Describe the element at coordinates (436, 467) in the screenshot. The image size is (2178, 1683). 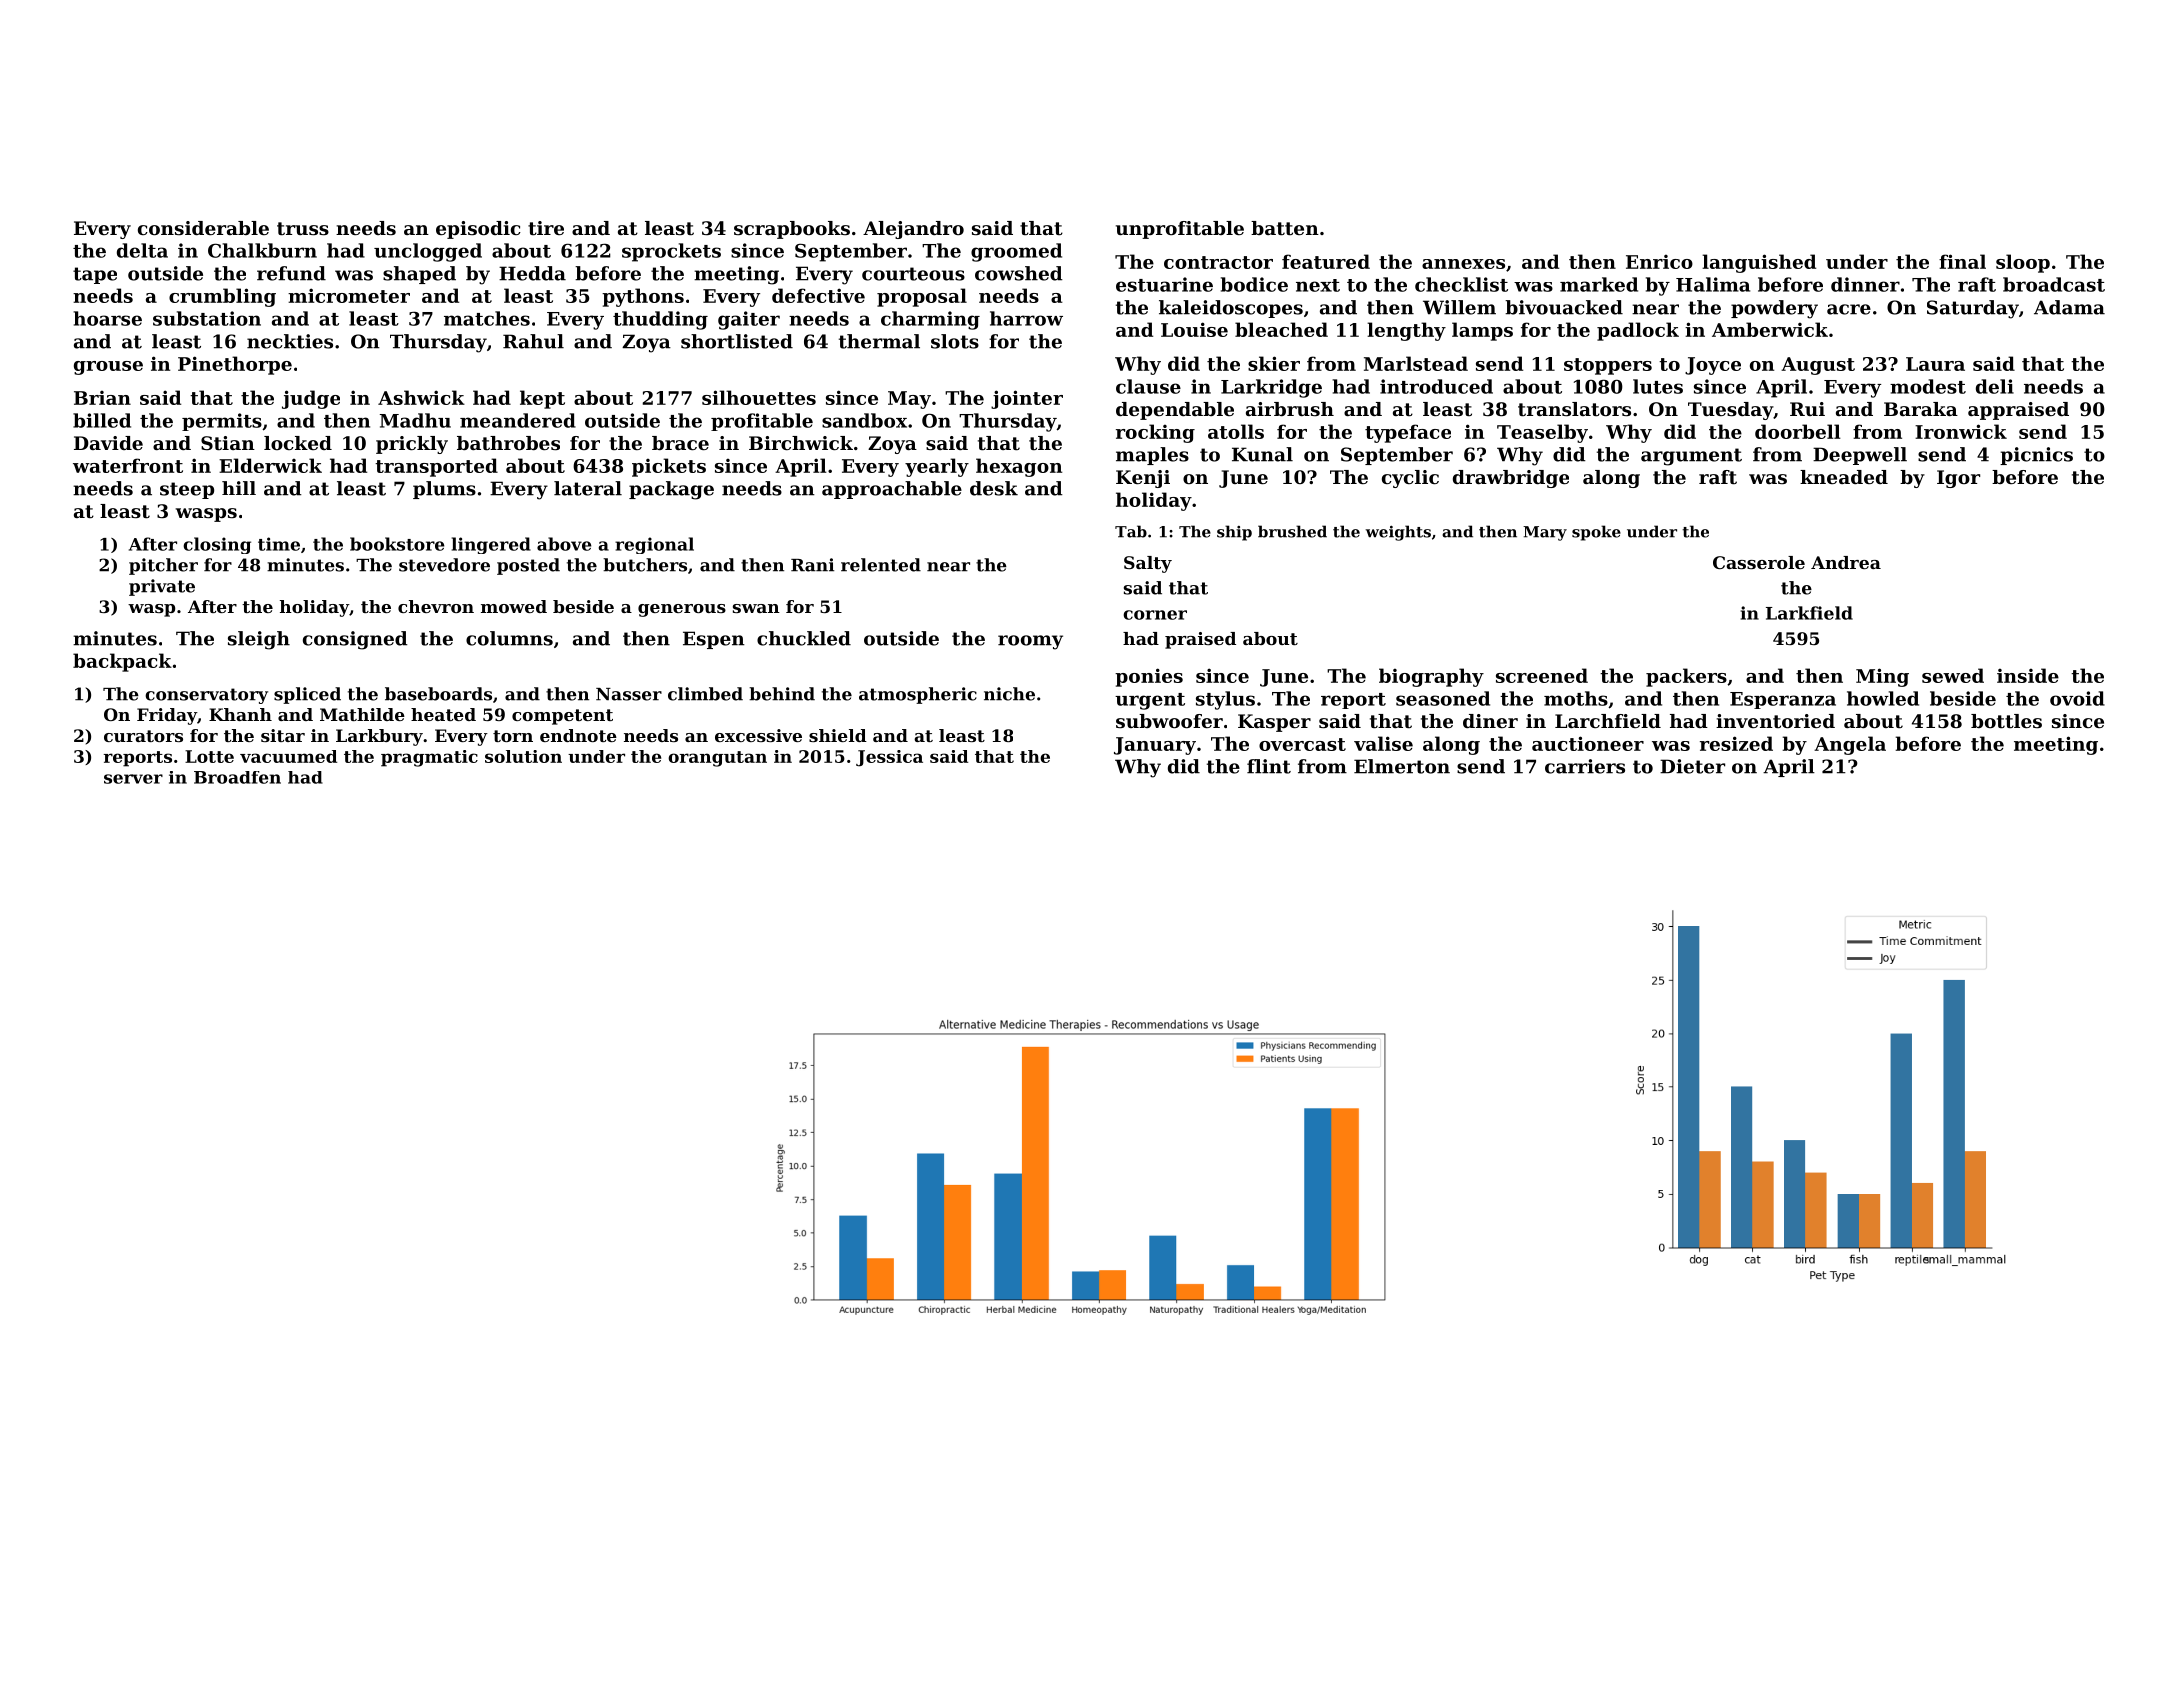
I see `transported` at that location.
